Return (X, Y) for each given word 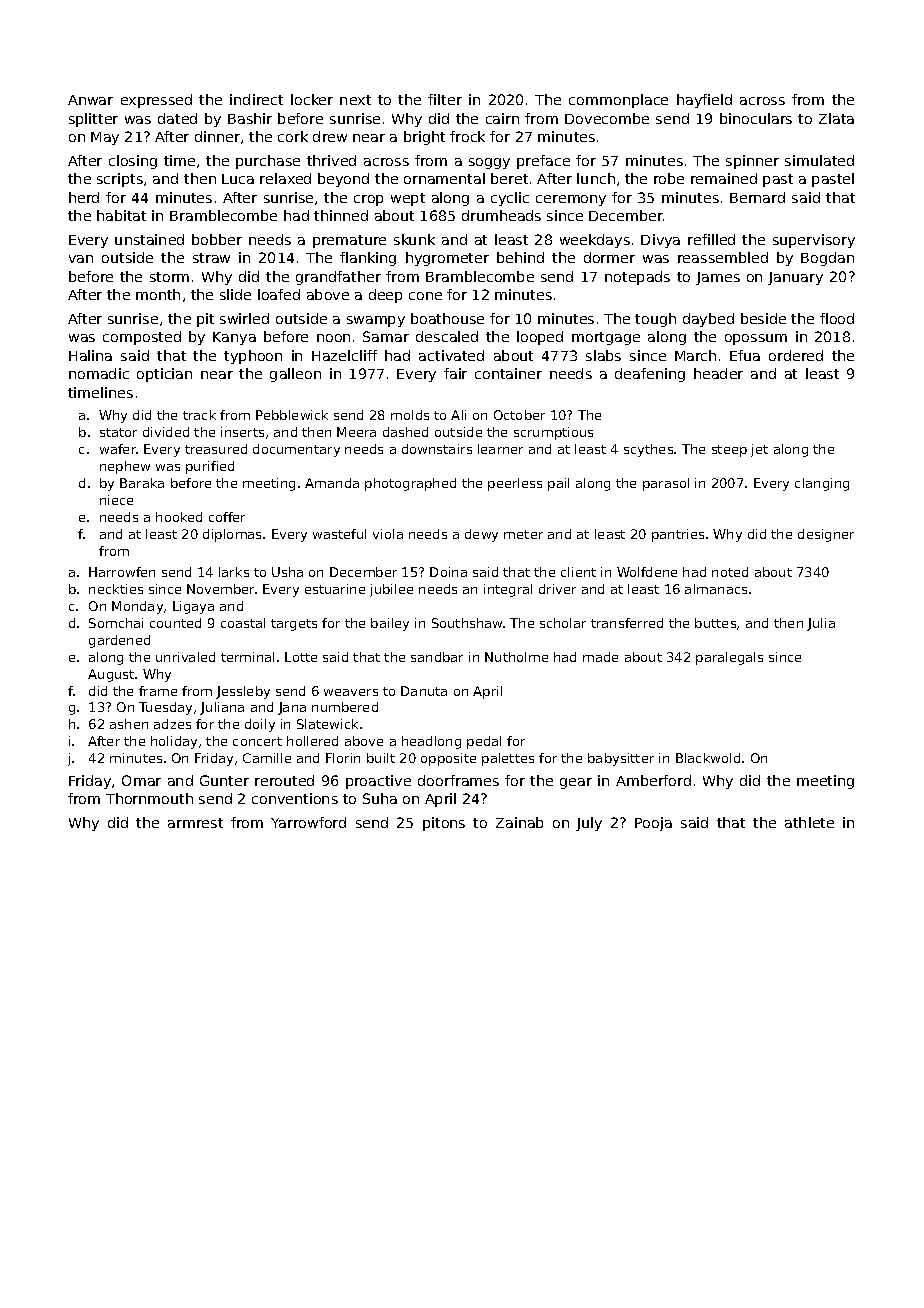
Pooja (653, 824)
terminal (247, 657)
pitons (444, 824)
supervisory (814, 241)
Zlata (836, 118)
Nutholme (516, 657)
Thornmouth (149, 798)
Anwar (90, 100)
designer (826, 535)
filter (445, 99)
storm (169, 277)
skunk (414, 239)
